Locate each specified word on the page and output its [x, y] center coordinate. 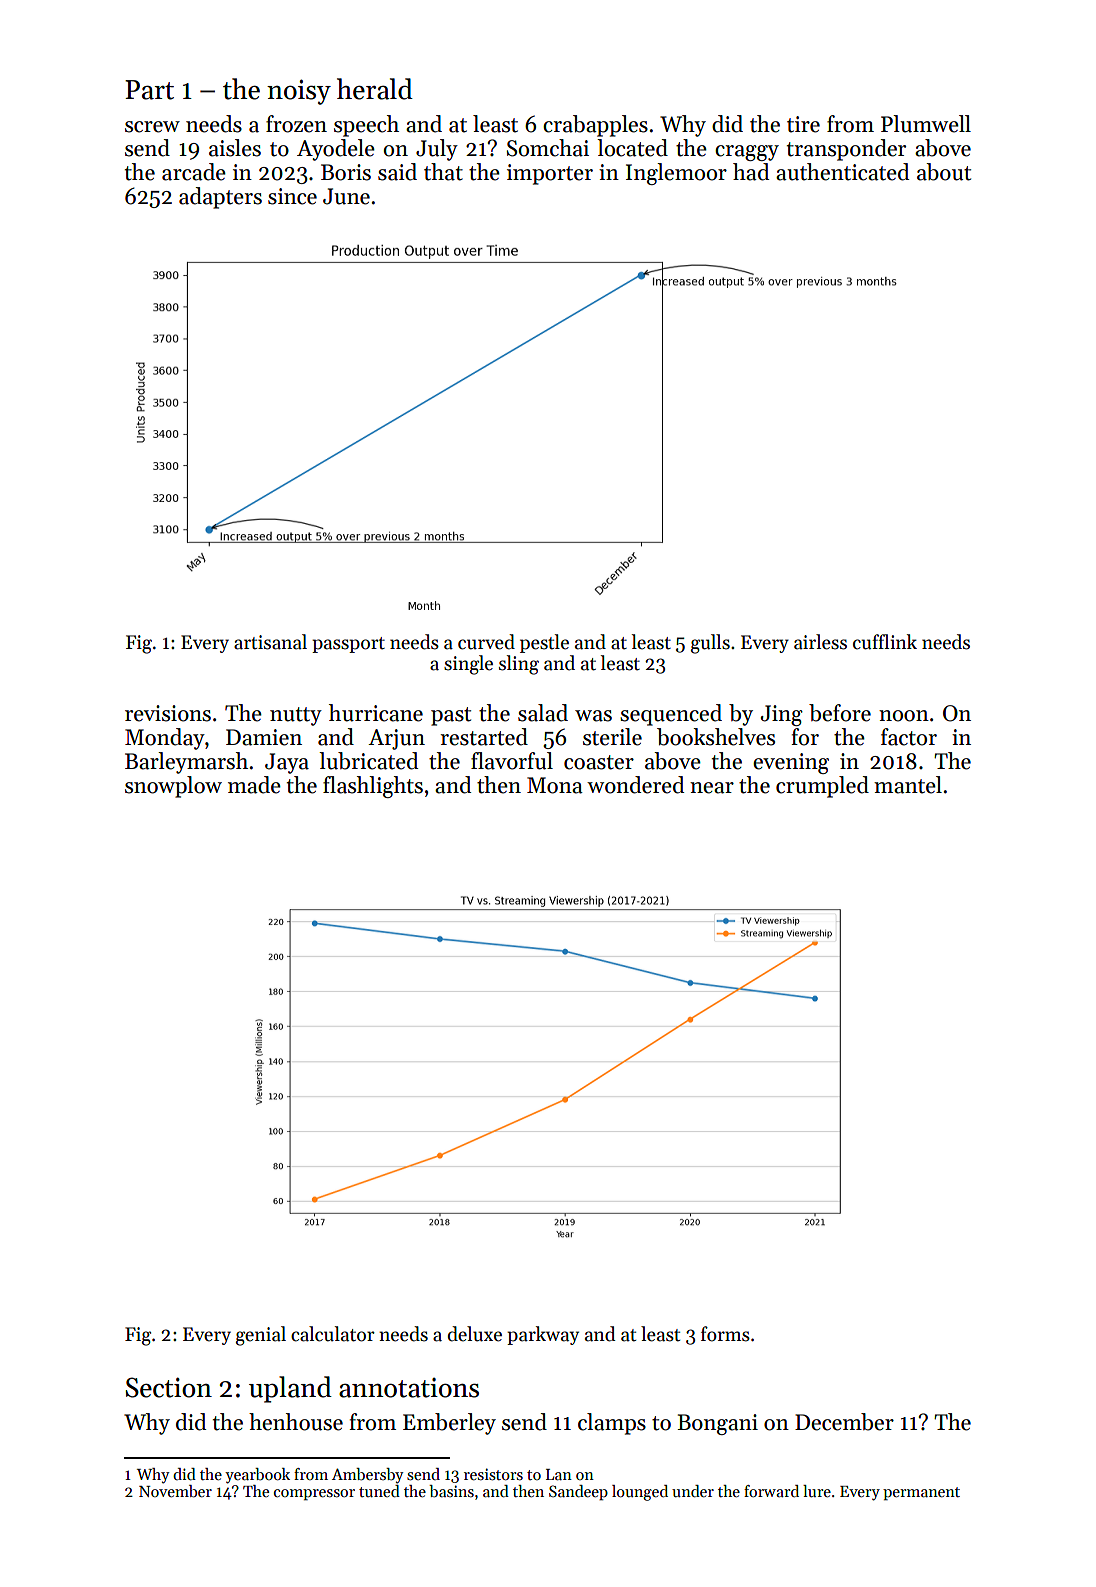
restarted [484, 737]
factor [909, 737]
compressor [314, 1495]
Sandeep [578, 1493]
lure [817, 1491]
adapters [220, 198]
